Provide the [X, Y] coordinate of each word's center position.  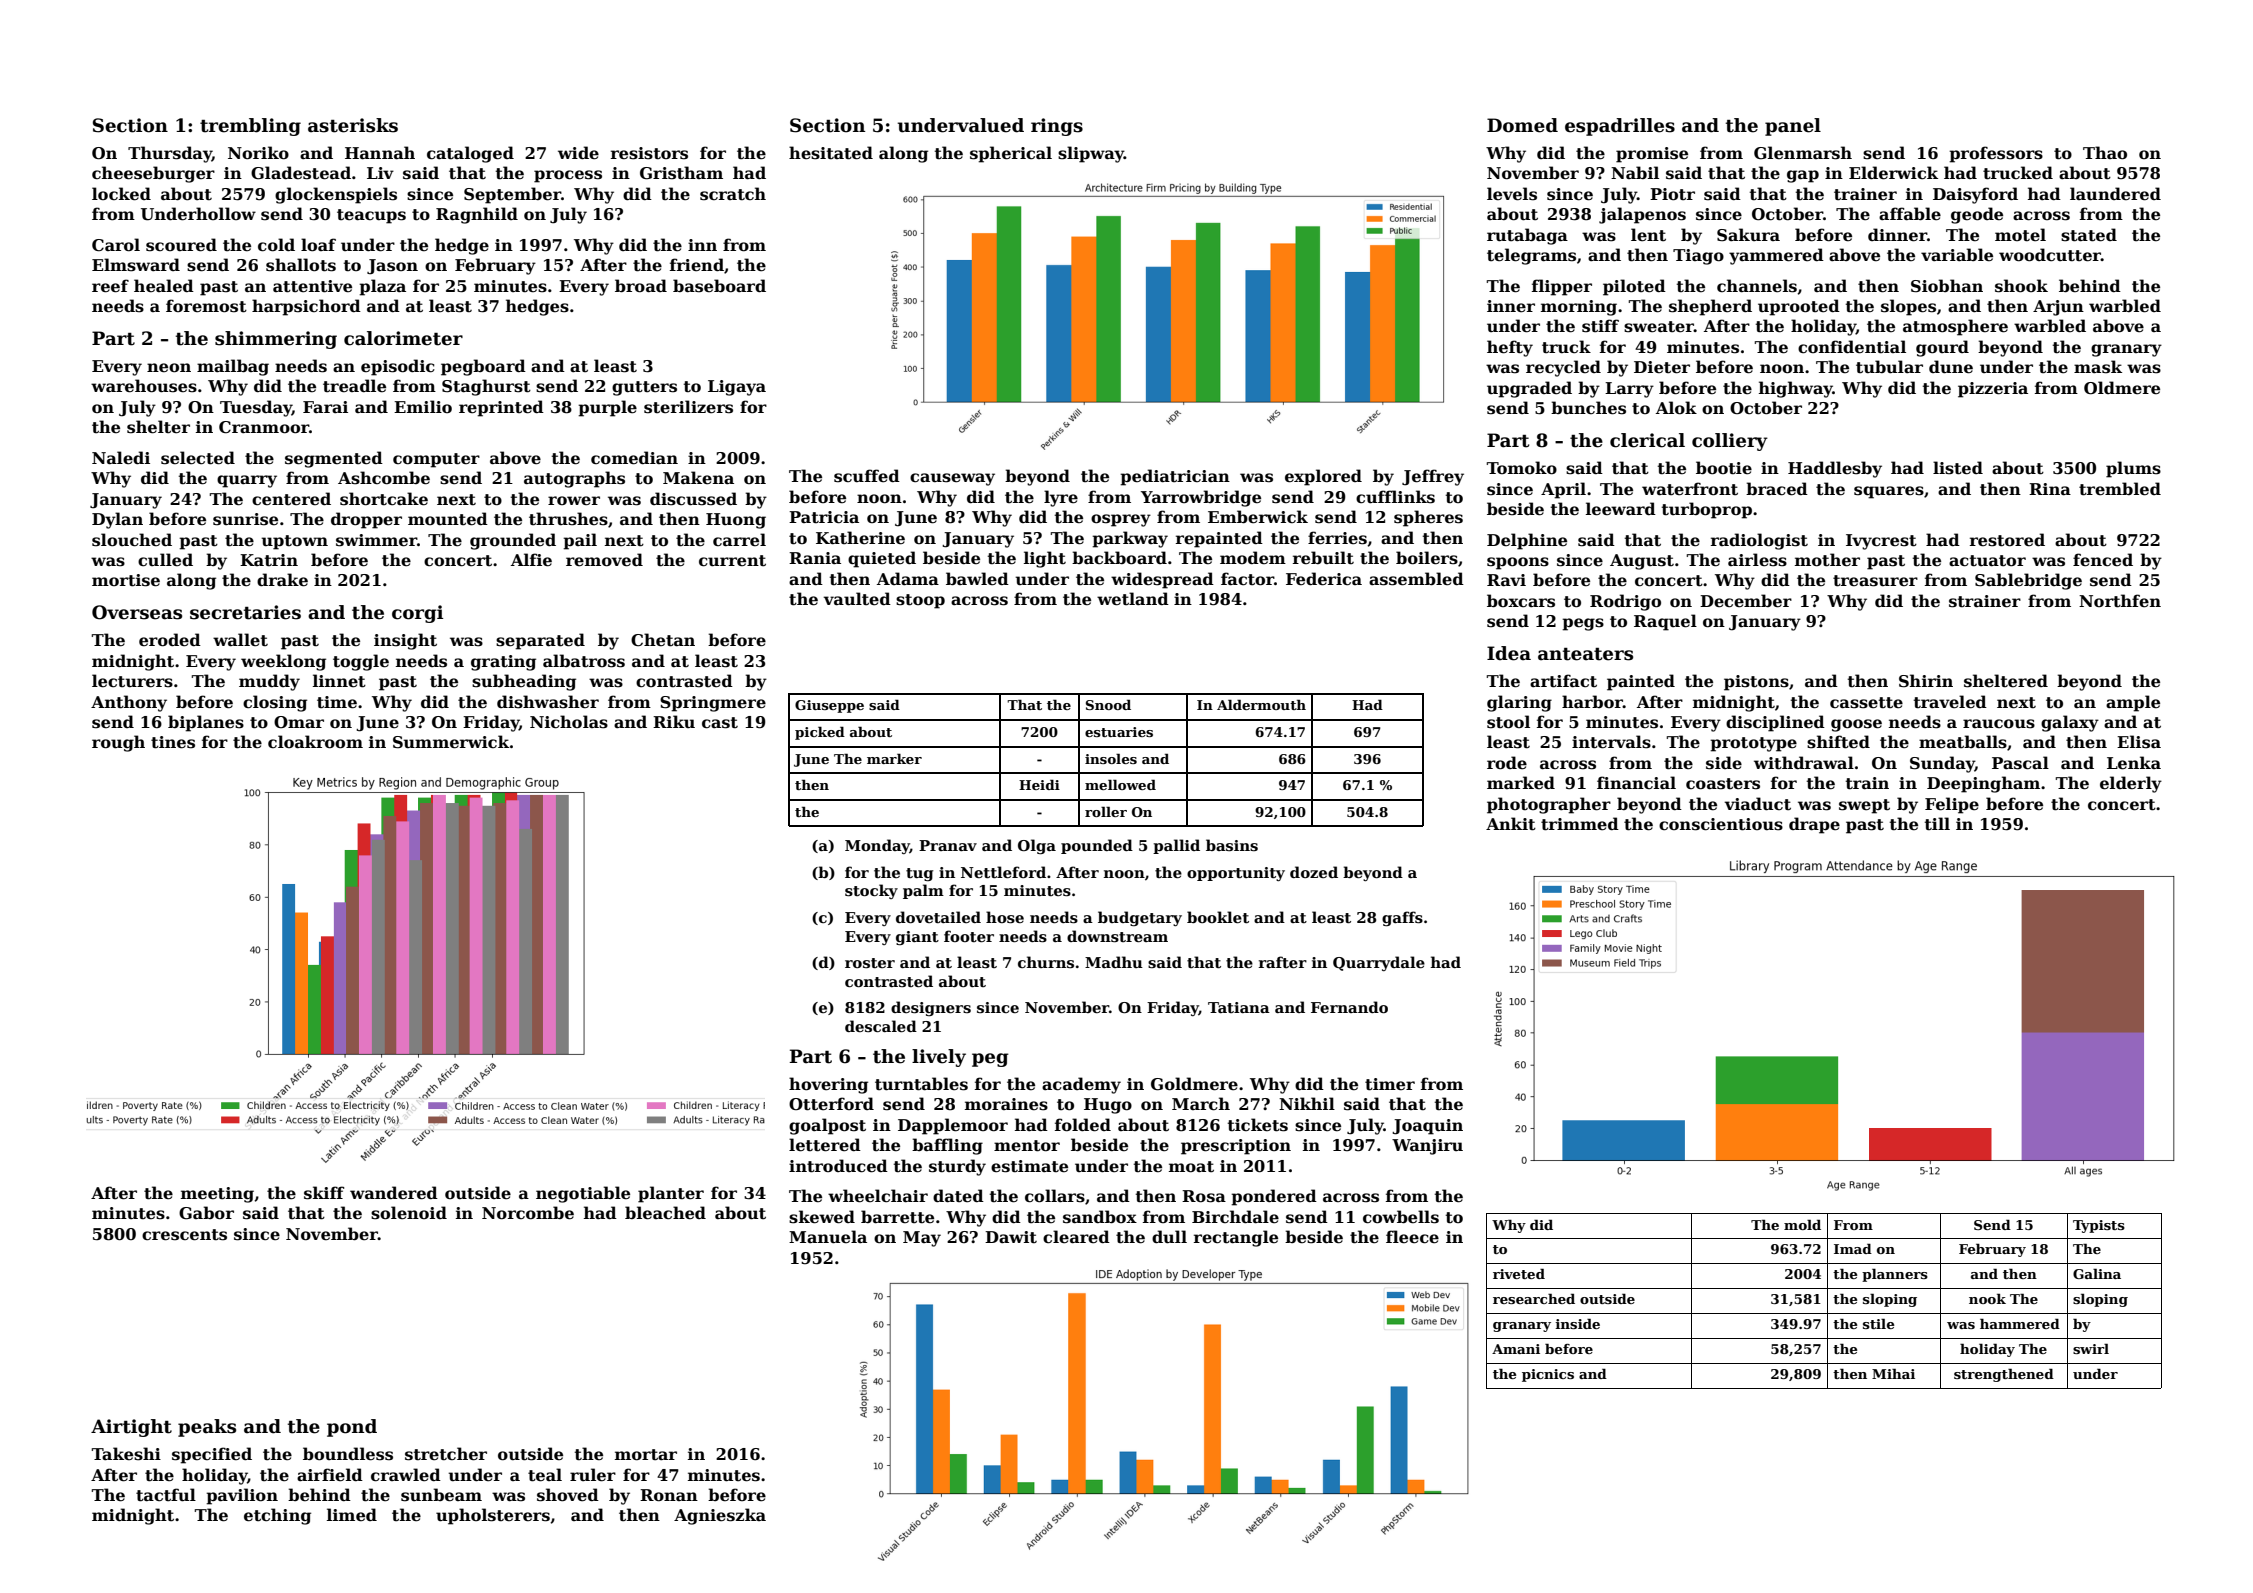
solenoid [409, 1213]
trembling [250, 127]
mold [1802, 1224]
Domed [1522, 125]
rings [1057, 127]
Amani [1516, 1349]
